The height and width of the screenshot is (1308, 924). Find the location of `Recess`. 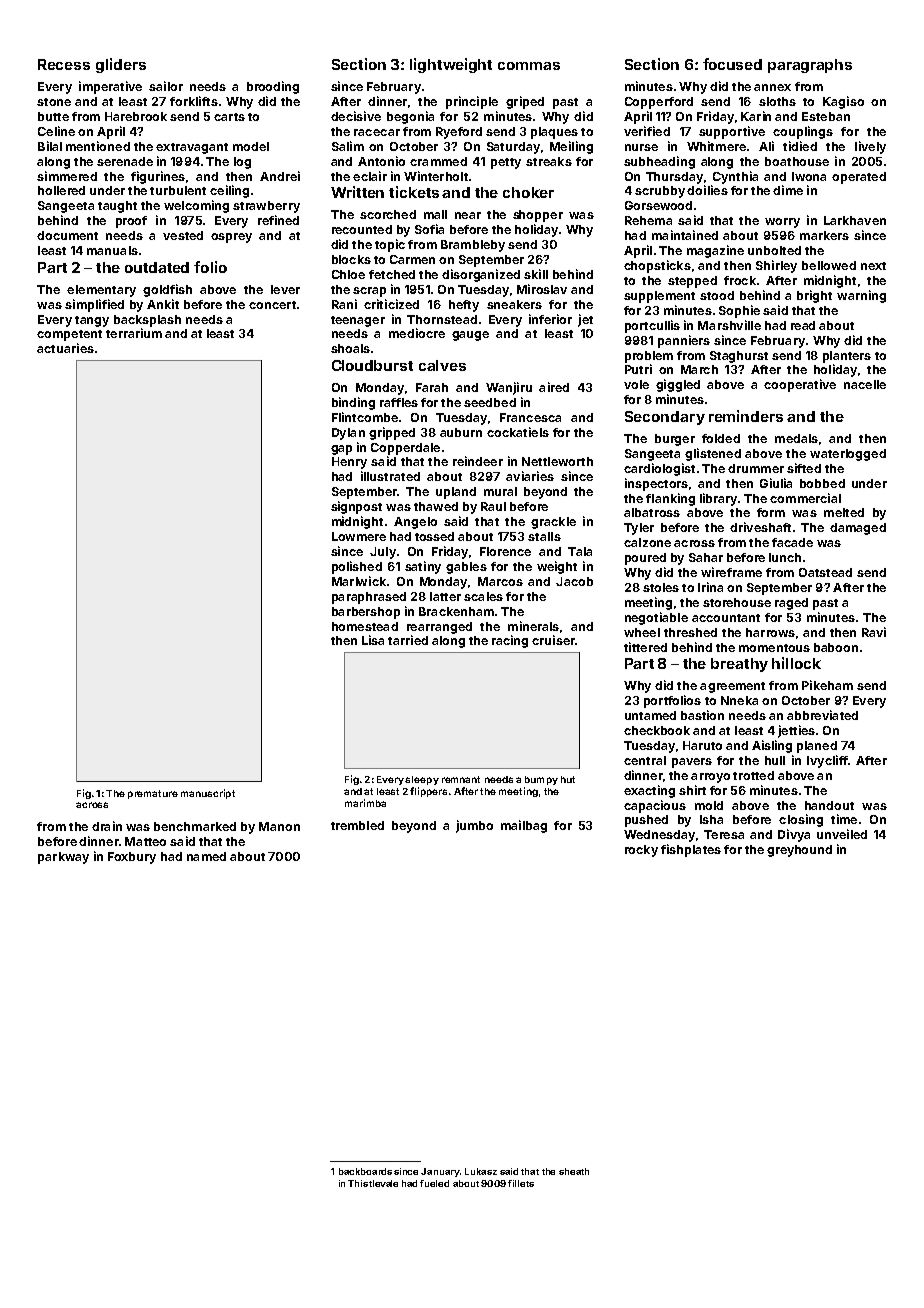

Recess is located at coordinates (64, 64).
